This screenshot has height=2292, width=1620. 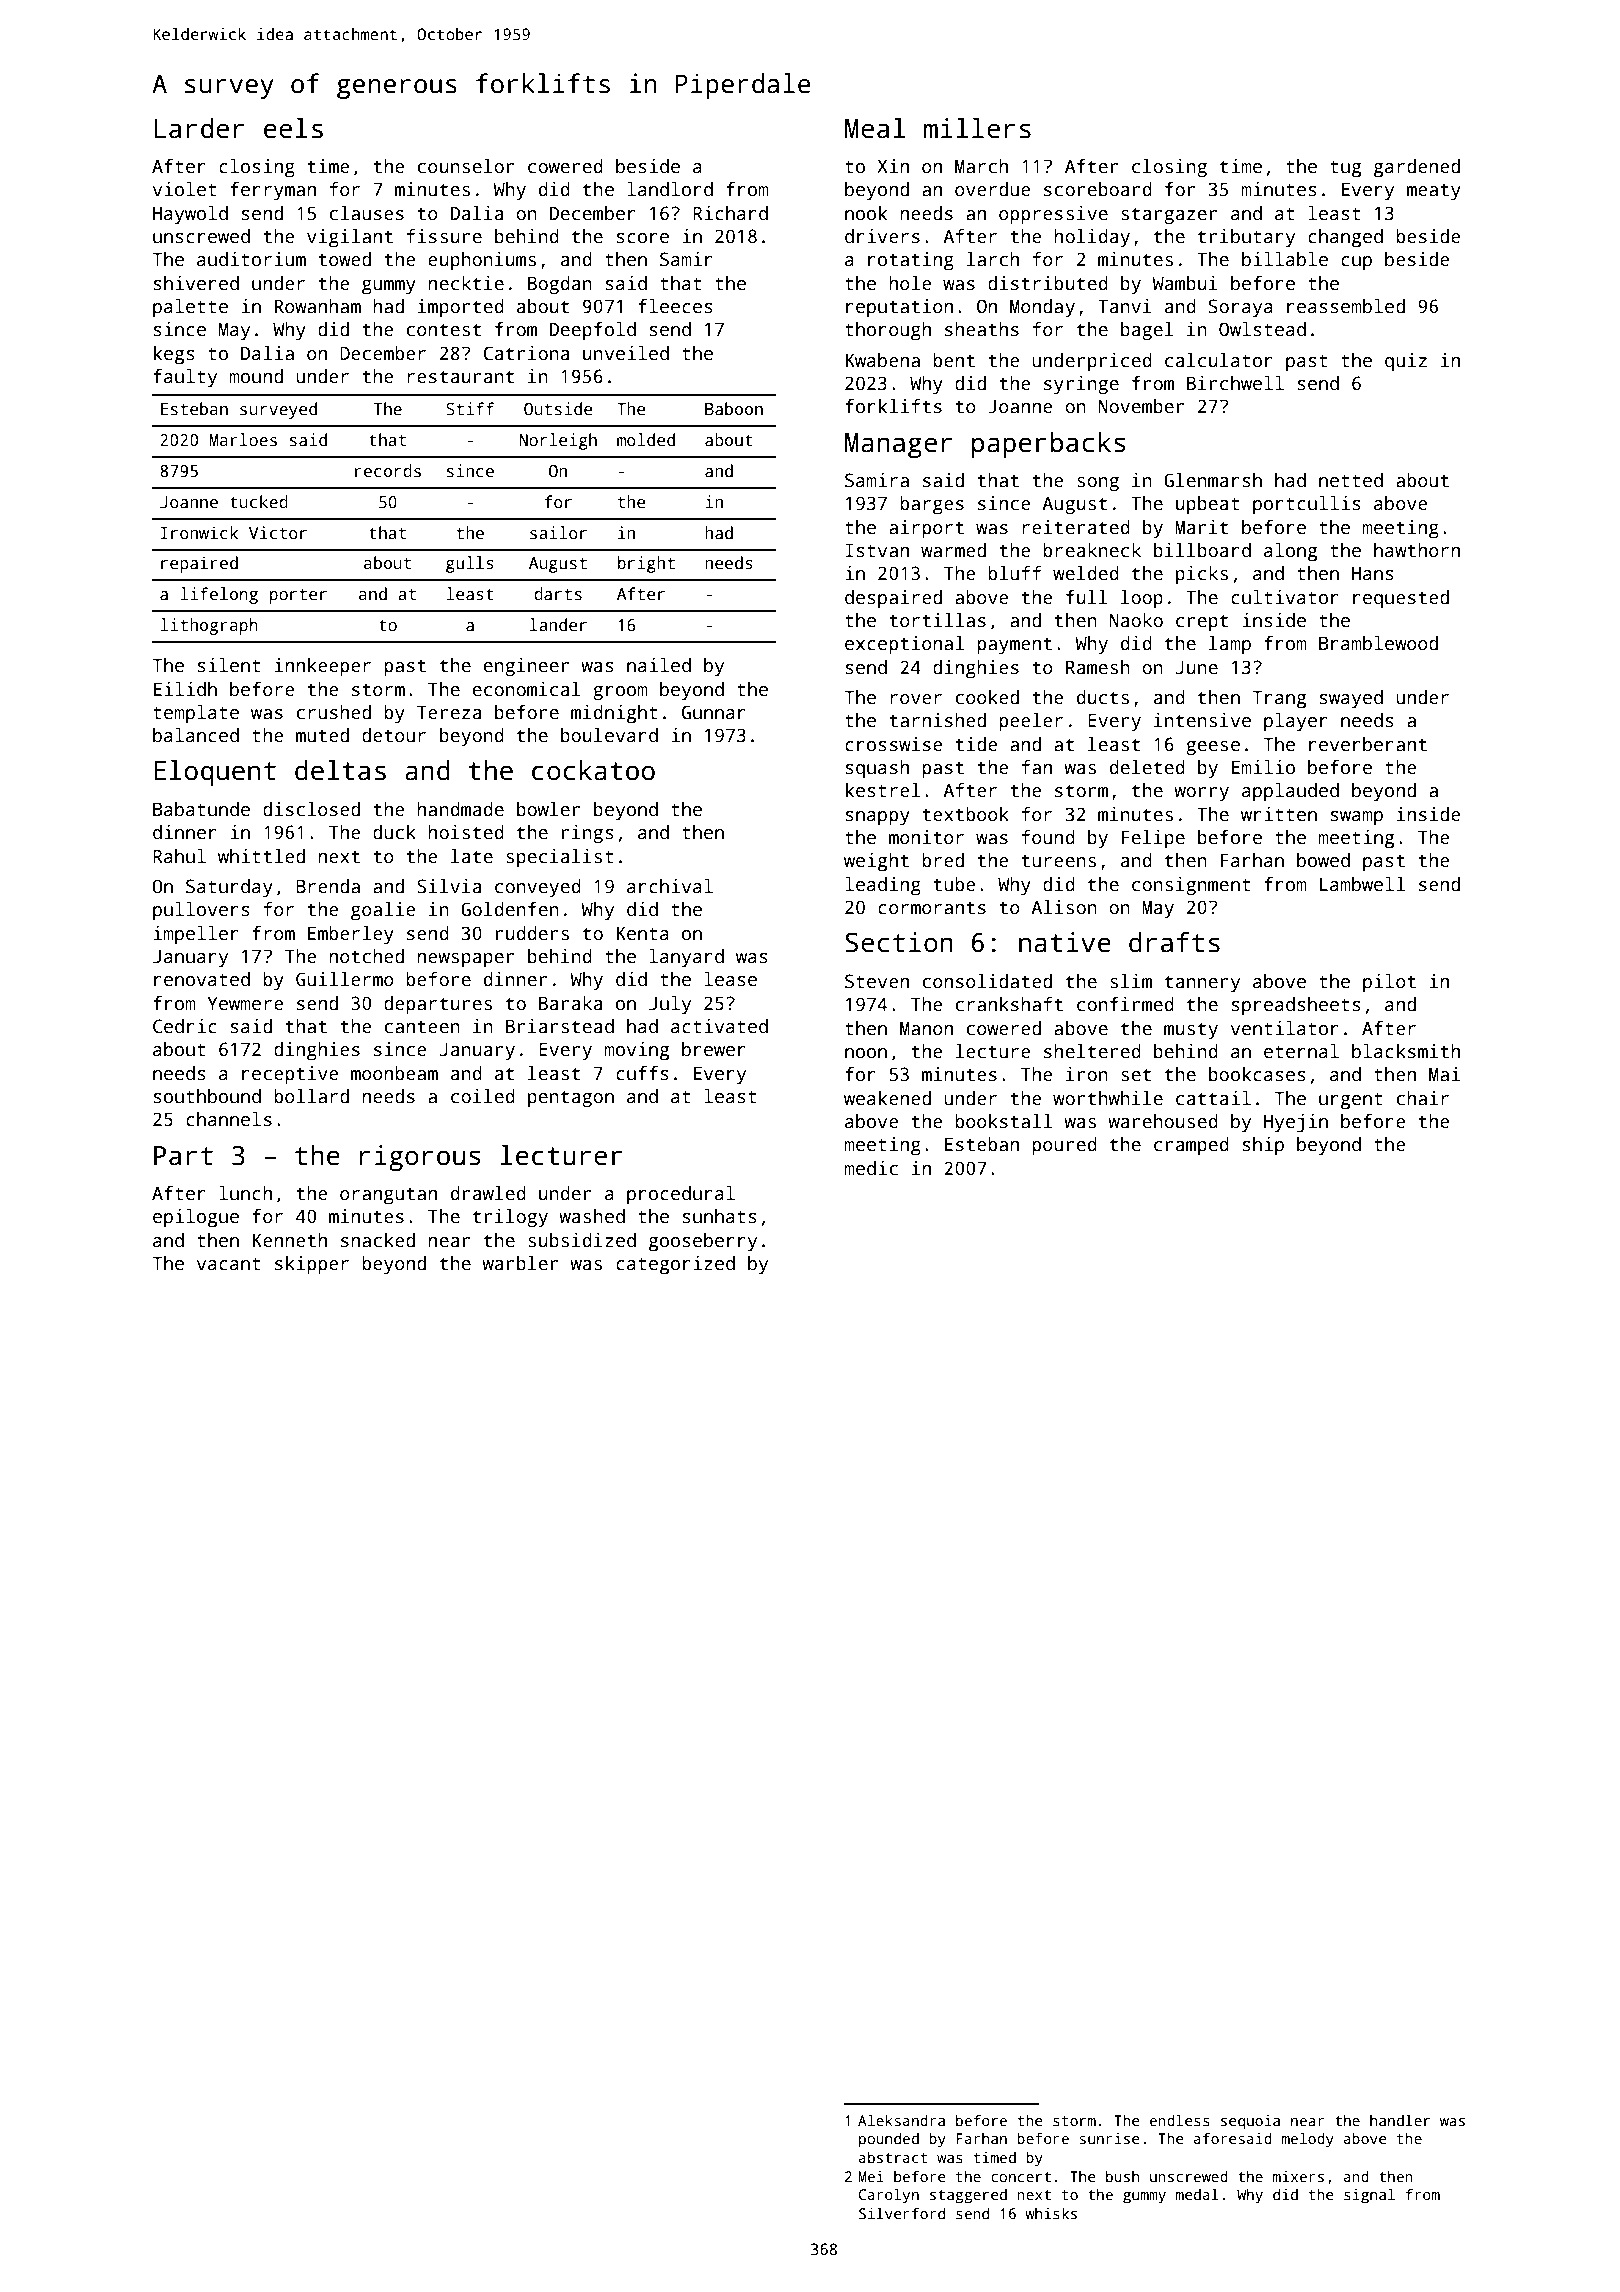 I want to click on Goldenfen, so click(x=510, y=909).
